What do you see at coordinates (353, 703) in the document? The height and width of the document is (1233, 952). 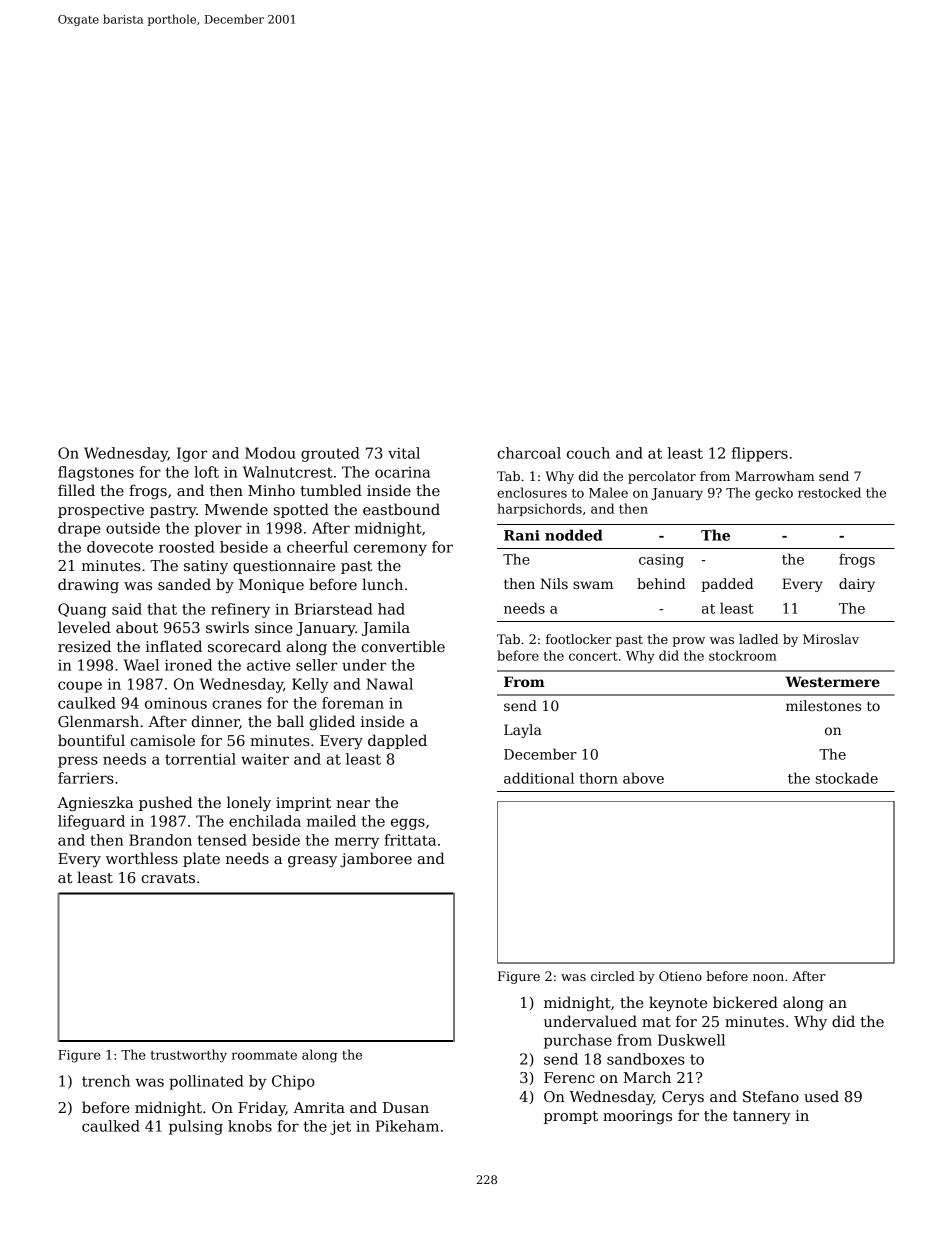 I see `foreman` at bounding box center [353, 703].
